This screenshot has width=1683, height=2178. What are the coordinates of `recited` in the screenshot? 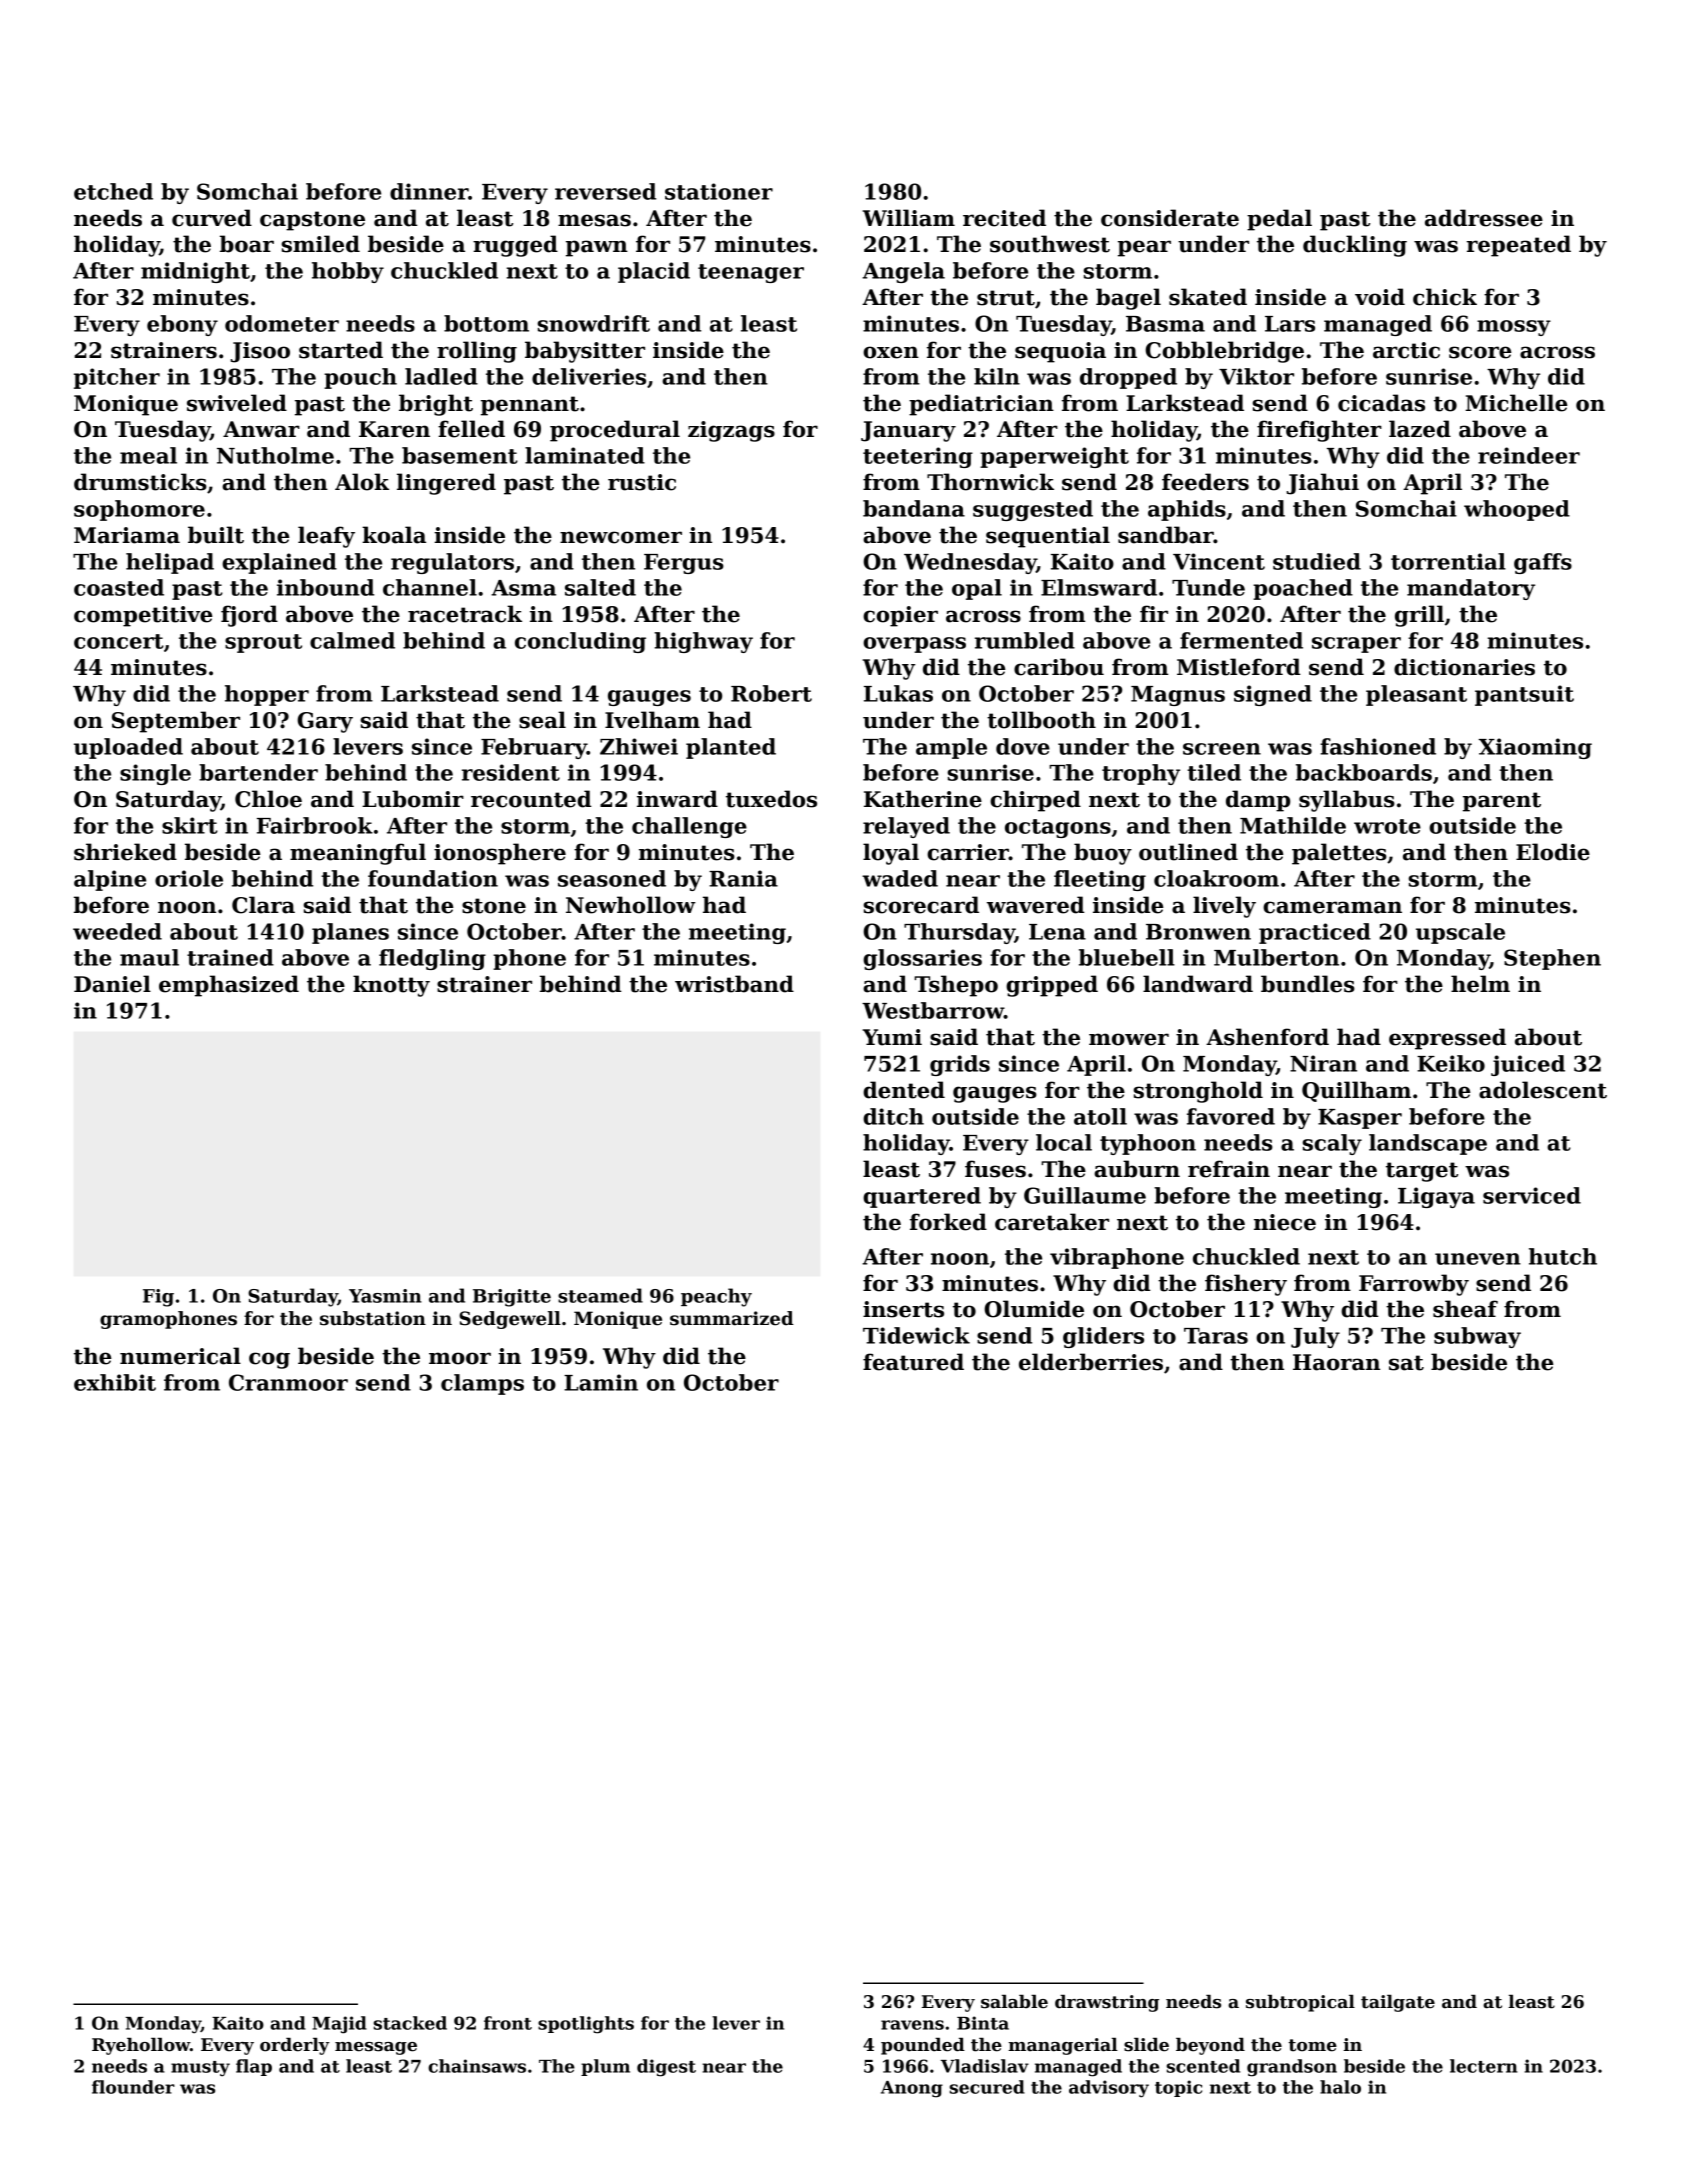 It's located at (1004, 218).
